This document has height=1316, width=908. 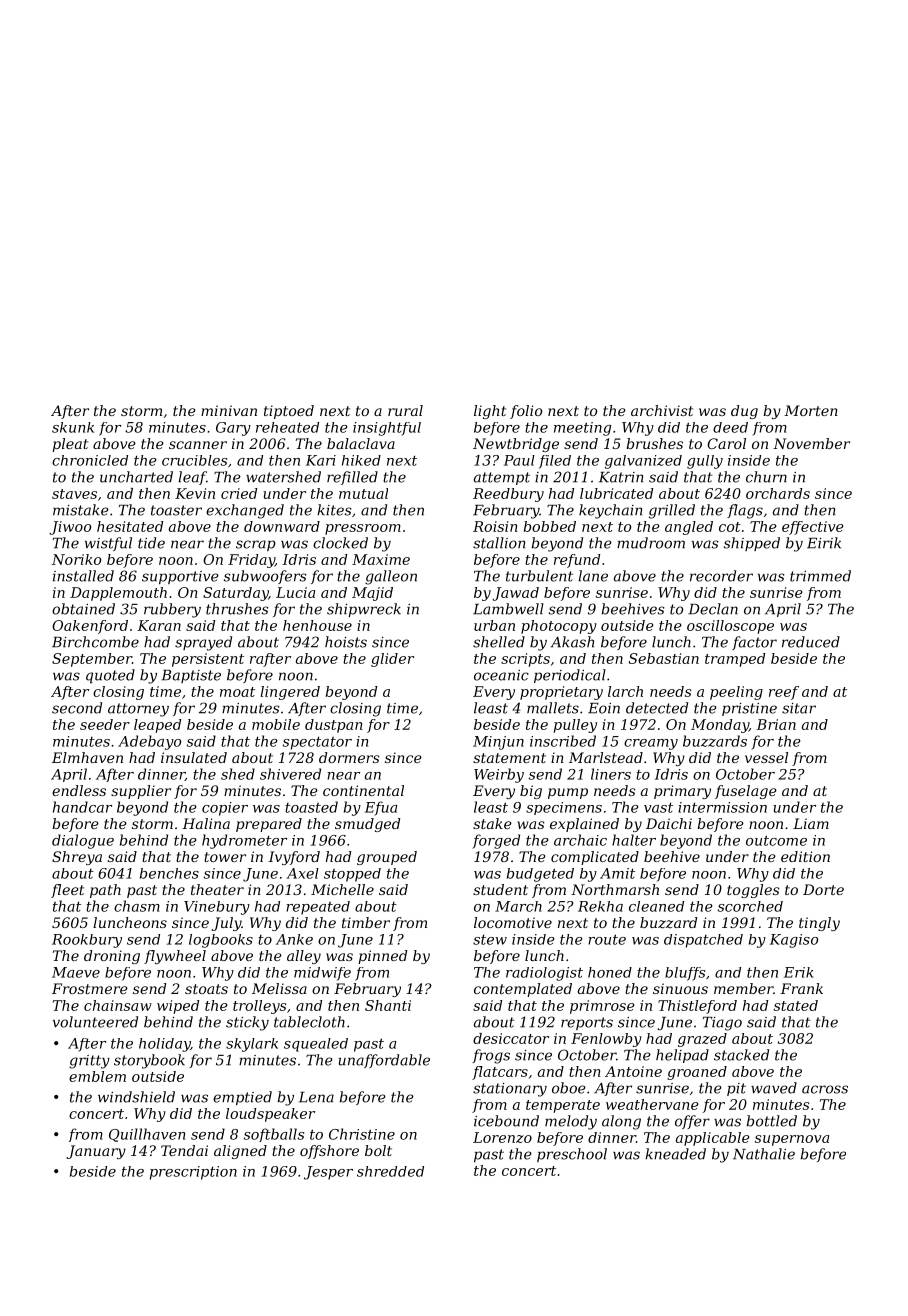 I want to click on peeling, so click(x=736, y=693).
